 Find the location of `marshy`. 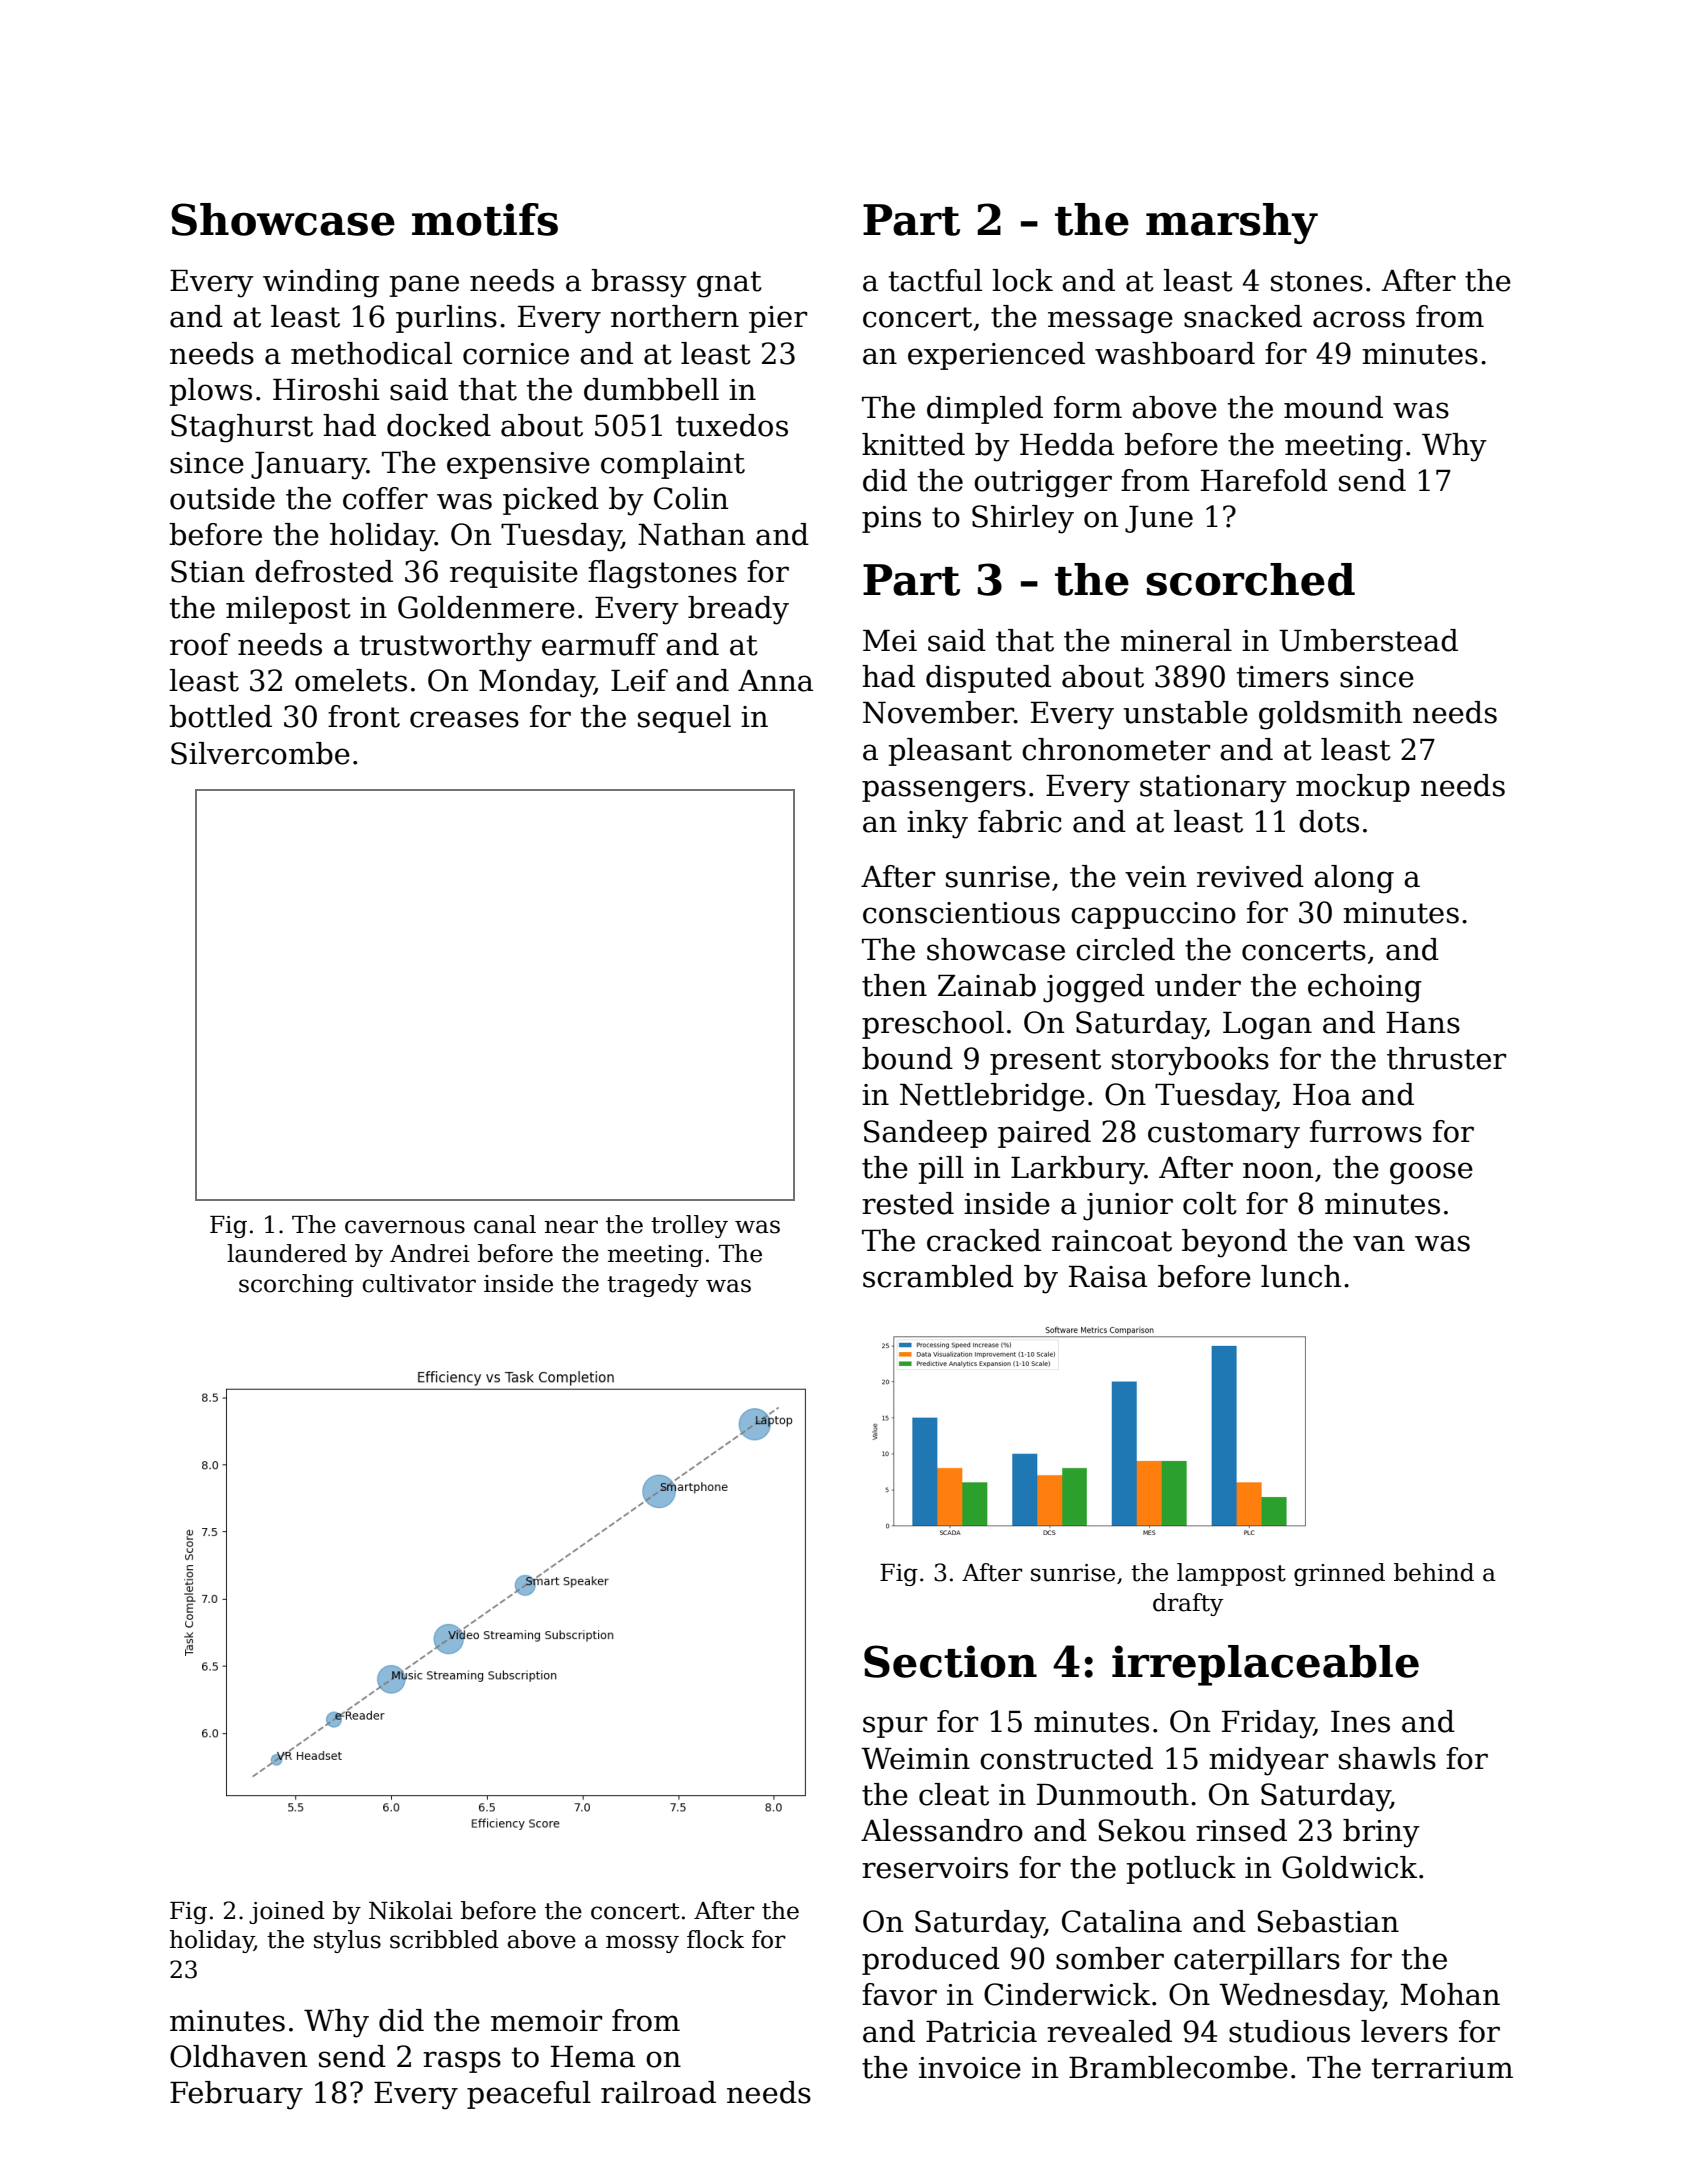

marshy is located at coordinates (1232, 223).
